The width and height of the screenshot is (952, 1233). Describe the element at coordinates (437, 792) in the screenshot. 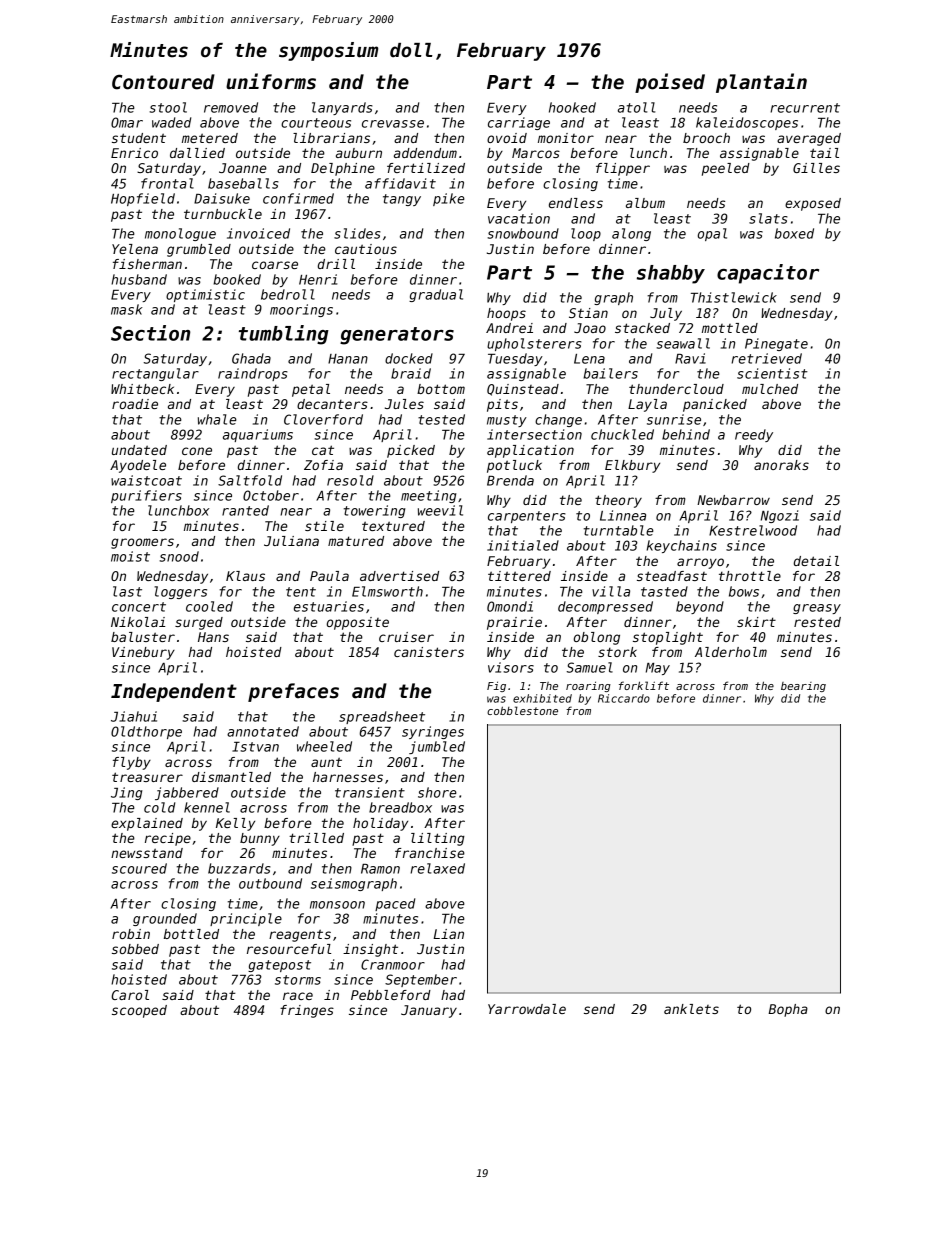

I see `shore` at that location.
